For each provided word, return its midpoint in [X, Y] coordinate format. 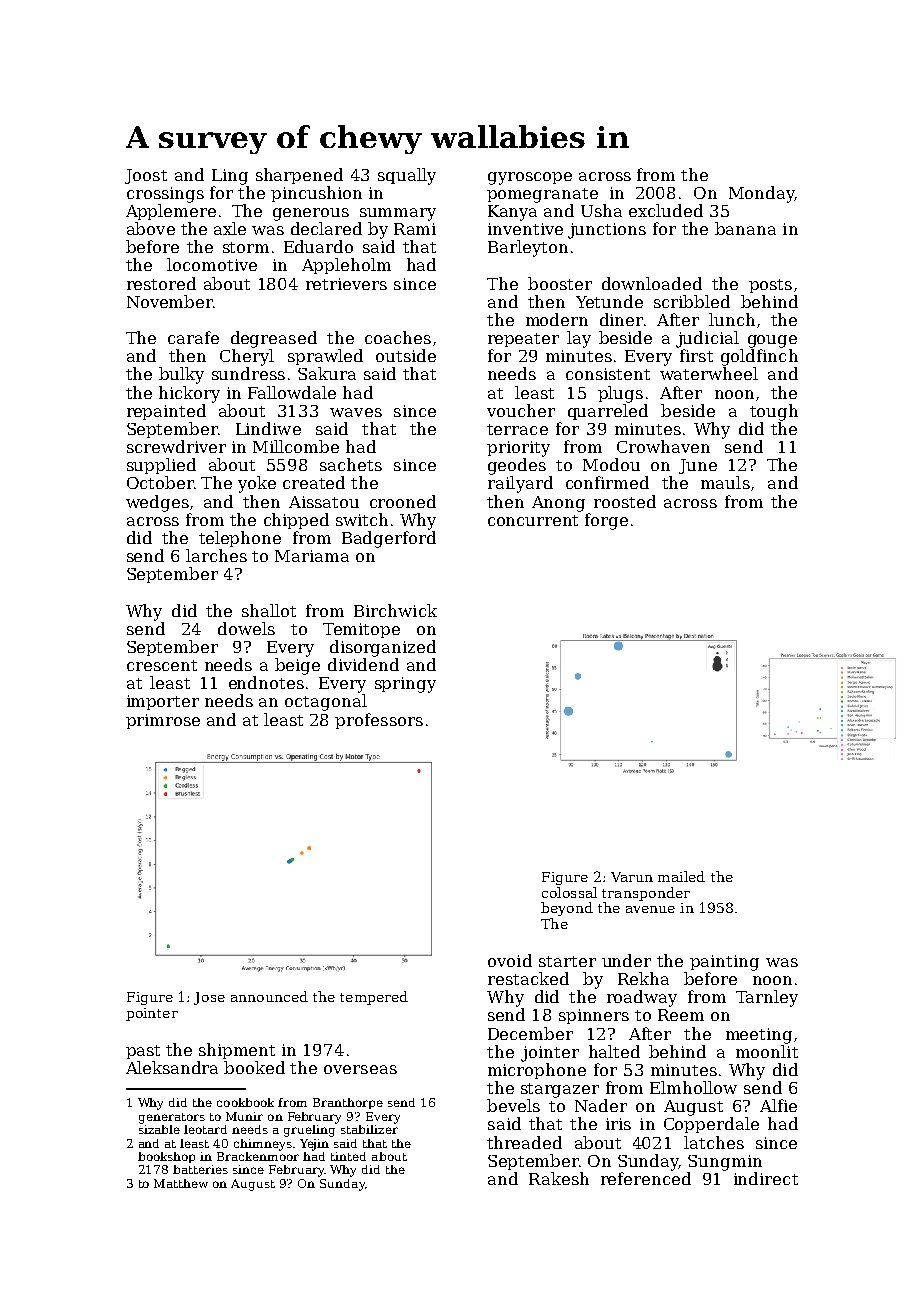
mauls [725, 482]
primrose [163, 721]
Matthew [181, 1183]
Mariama [312, 556]
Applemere [171, 212]
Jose [209, 998]
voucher [521, 410]
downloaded [652, 283]
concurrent [533, 520]
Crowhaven [663, 446]
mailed [681, 876]
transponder [646, 894]
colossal [569, 892]
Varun [632, 877]
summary [398, 214]
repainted [166, 412]
